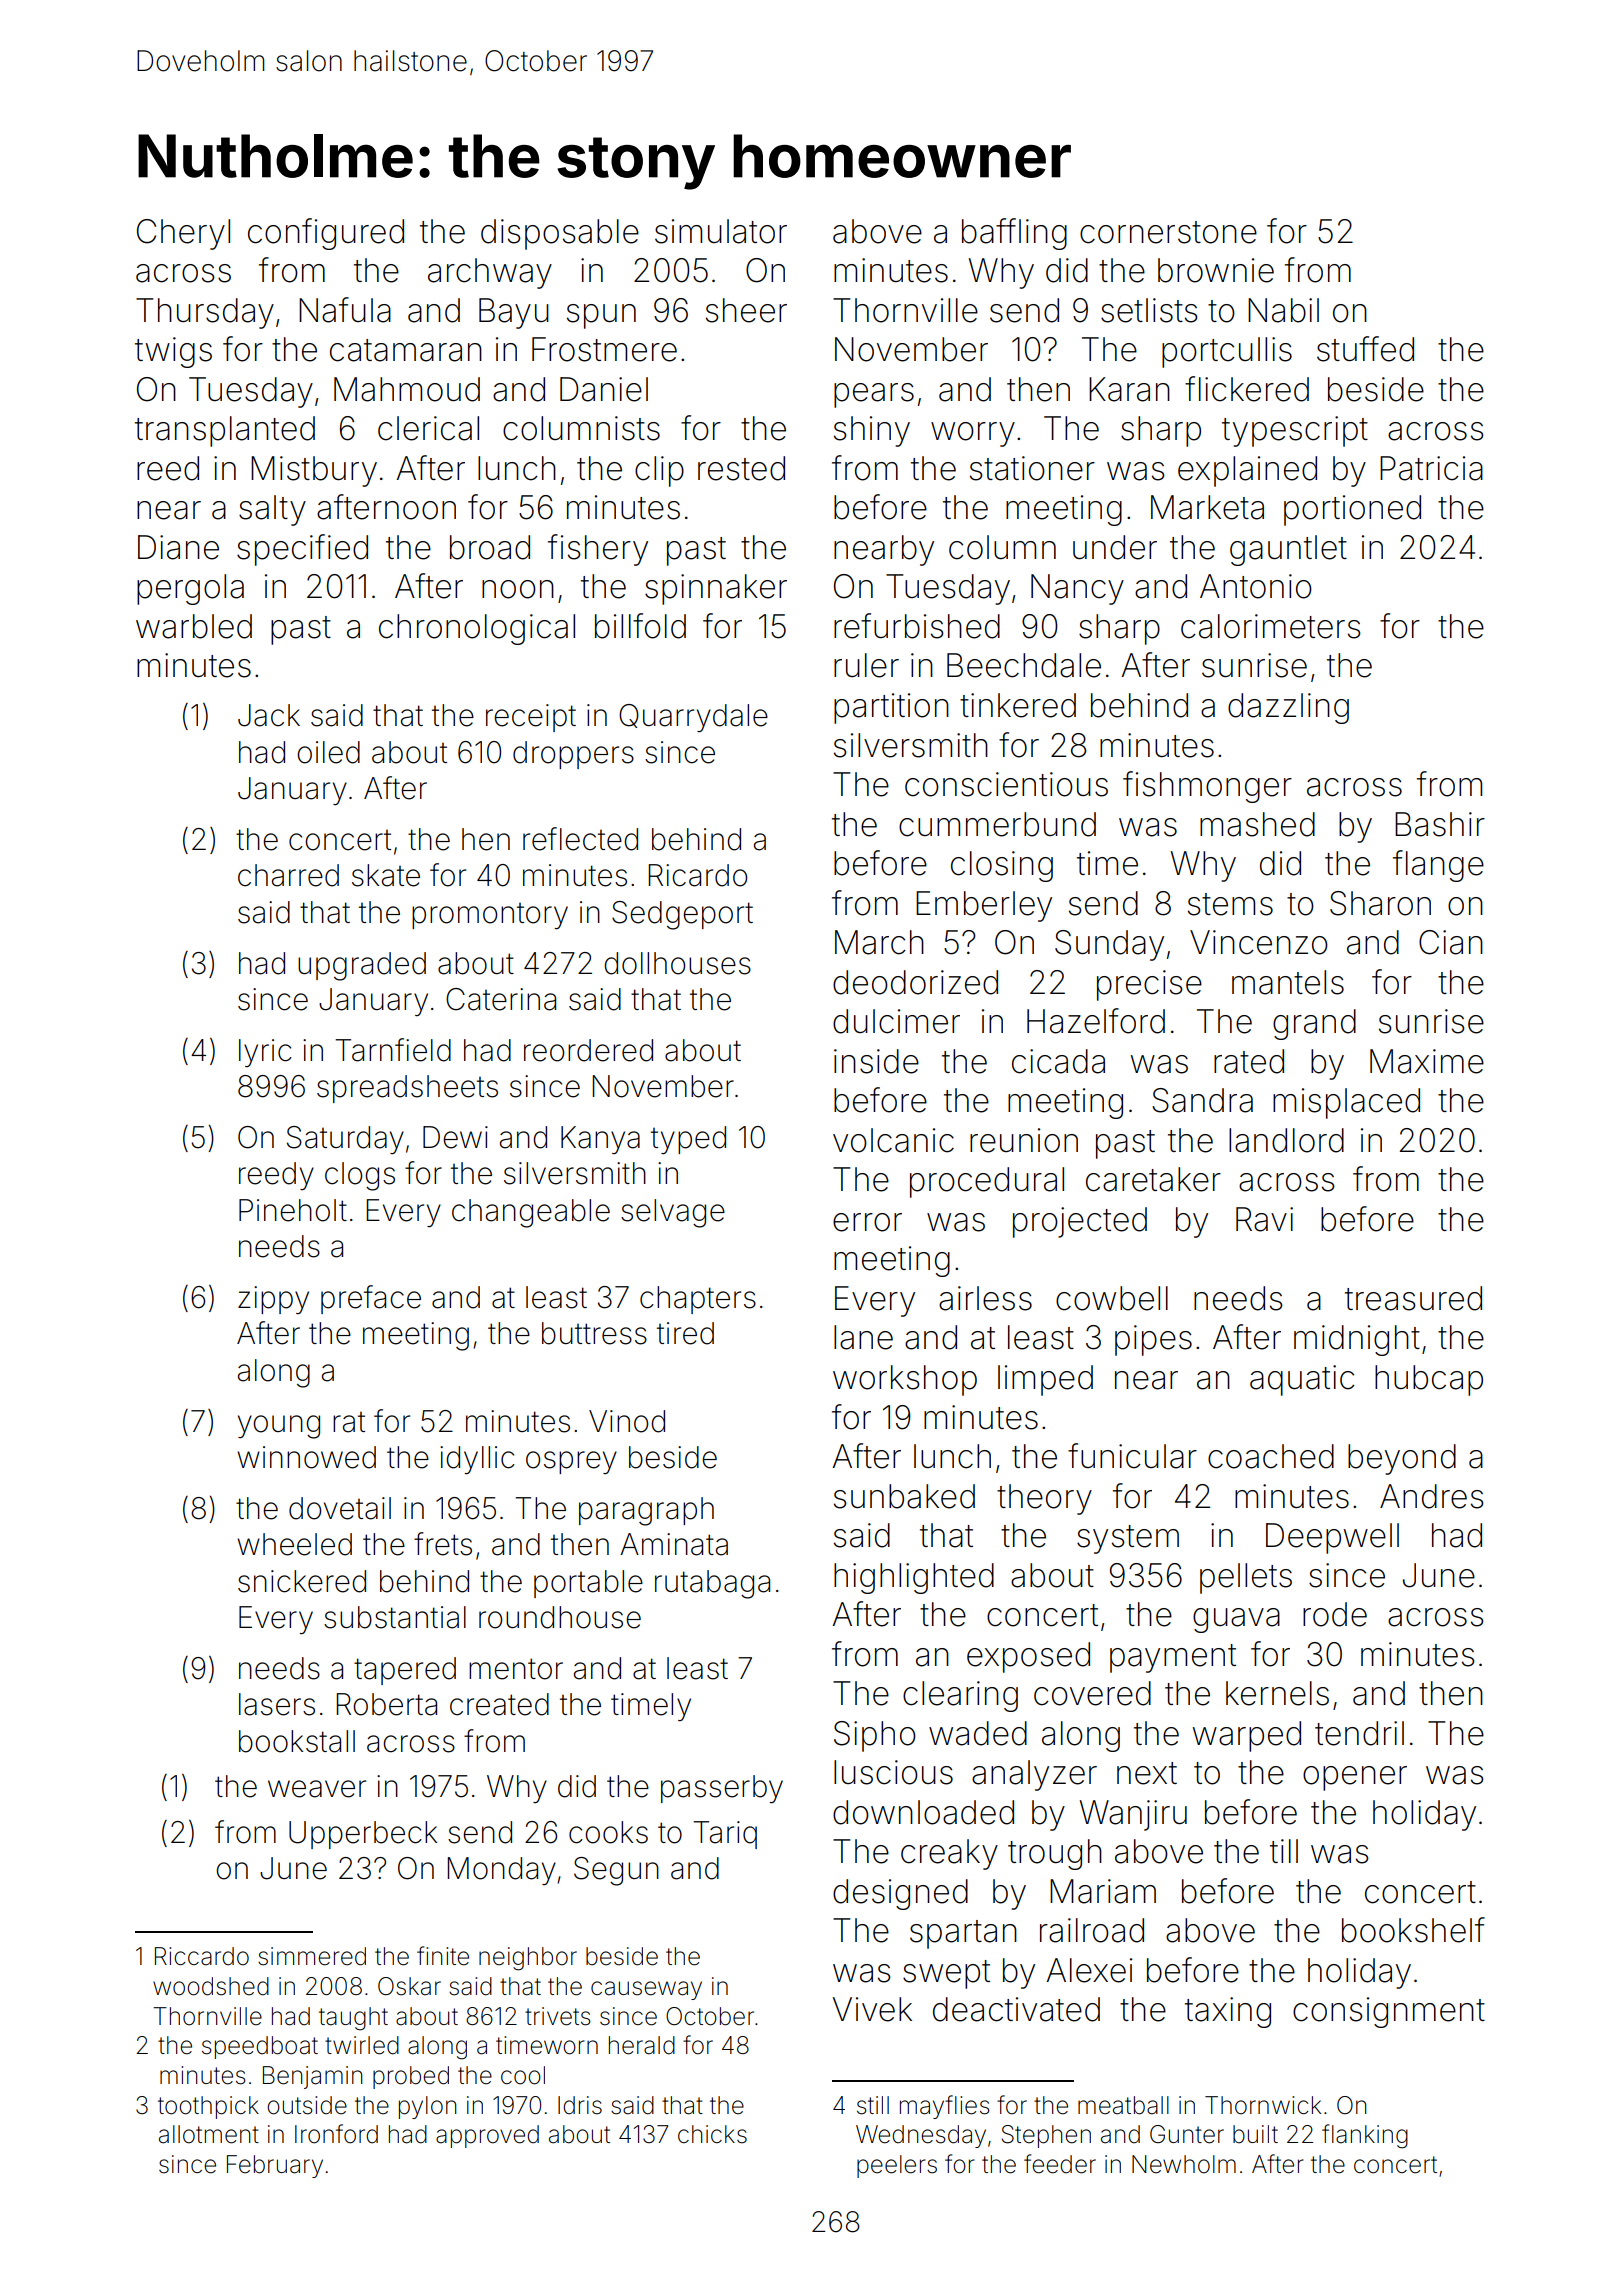 The width and height of the image is (1620, 2292). Describe the element at coordinates (1247, 1736) in the image. I see `warped` at that location.
